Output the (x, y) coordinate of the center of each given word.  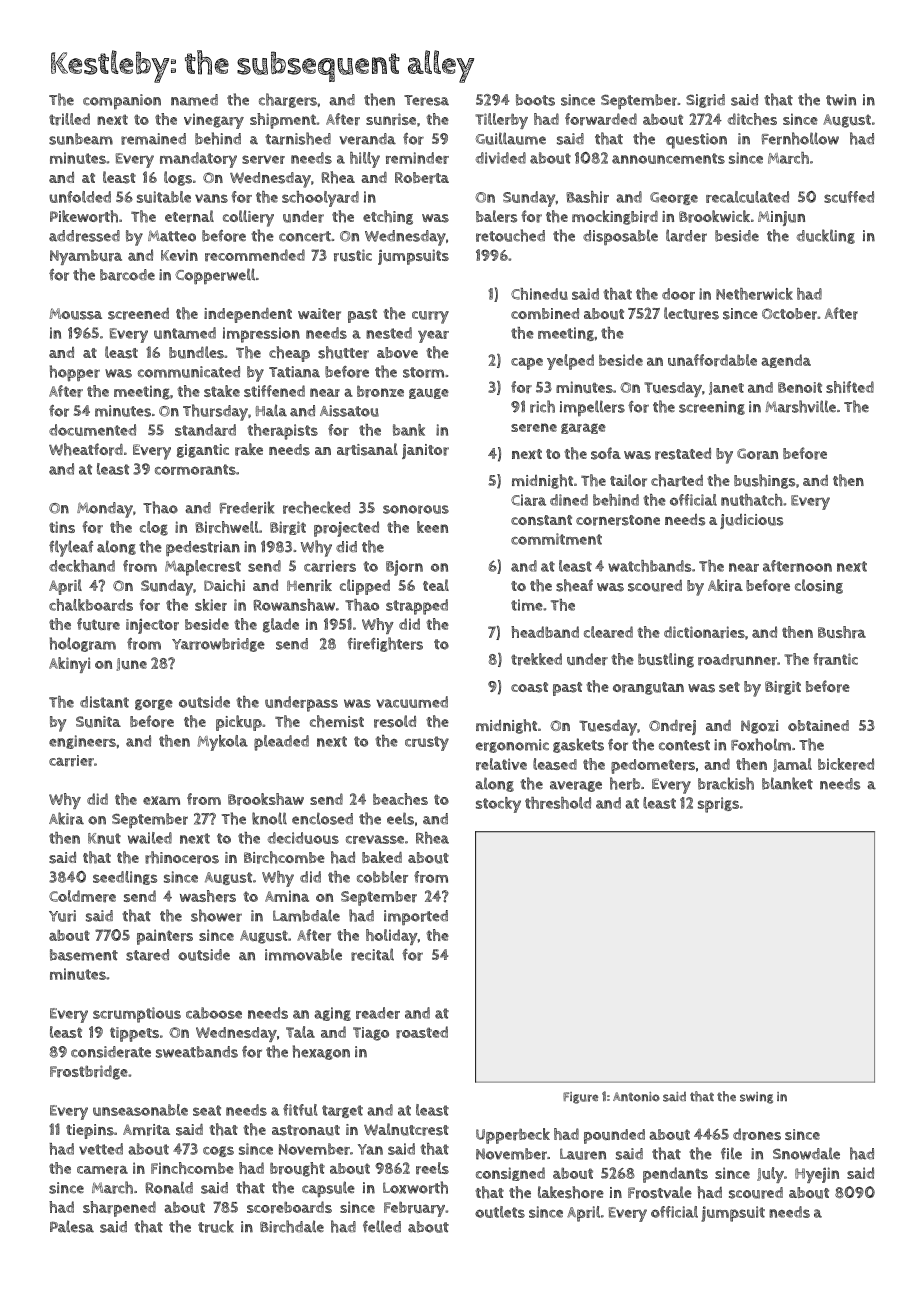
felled (382, 1226)
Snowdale (806, 1153)
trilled (69, 119)
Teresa (426, 100)
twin (841, 100)
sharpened (119, 1209)
